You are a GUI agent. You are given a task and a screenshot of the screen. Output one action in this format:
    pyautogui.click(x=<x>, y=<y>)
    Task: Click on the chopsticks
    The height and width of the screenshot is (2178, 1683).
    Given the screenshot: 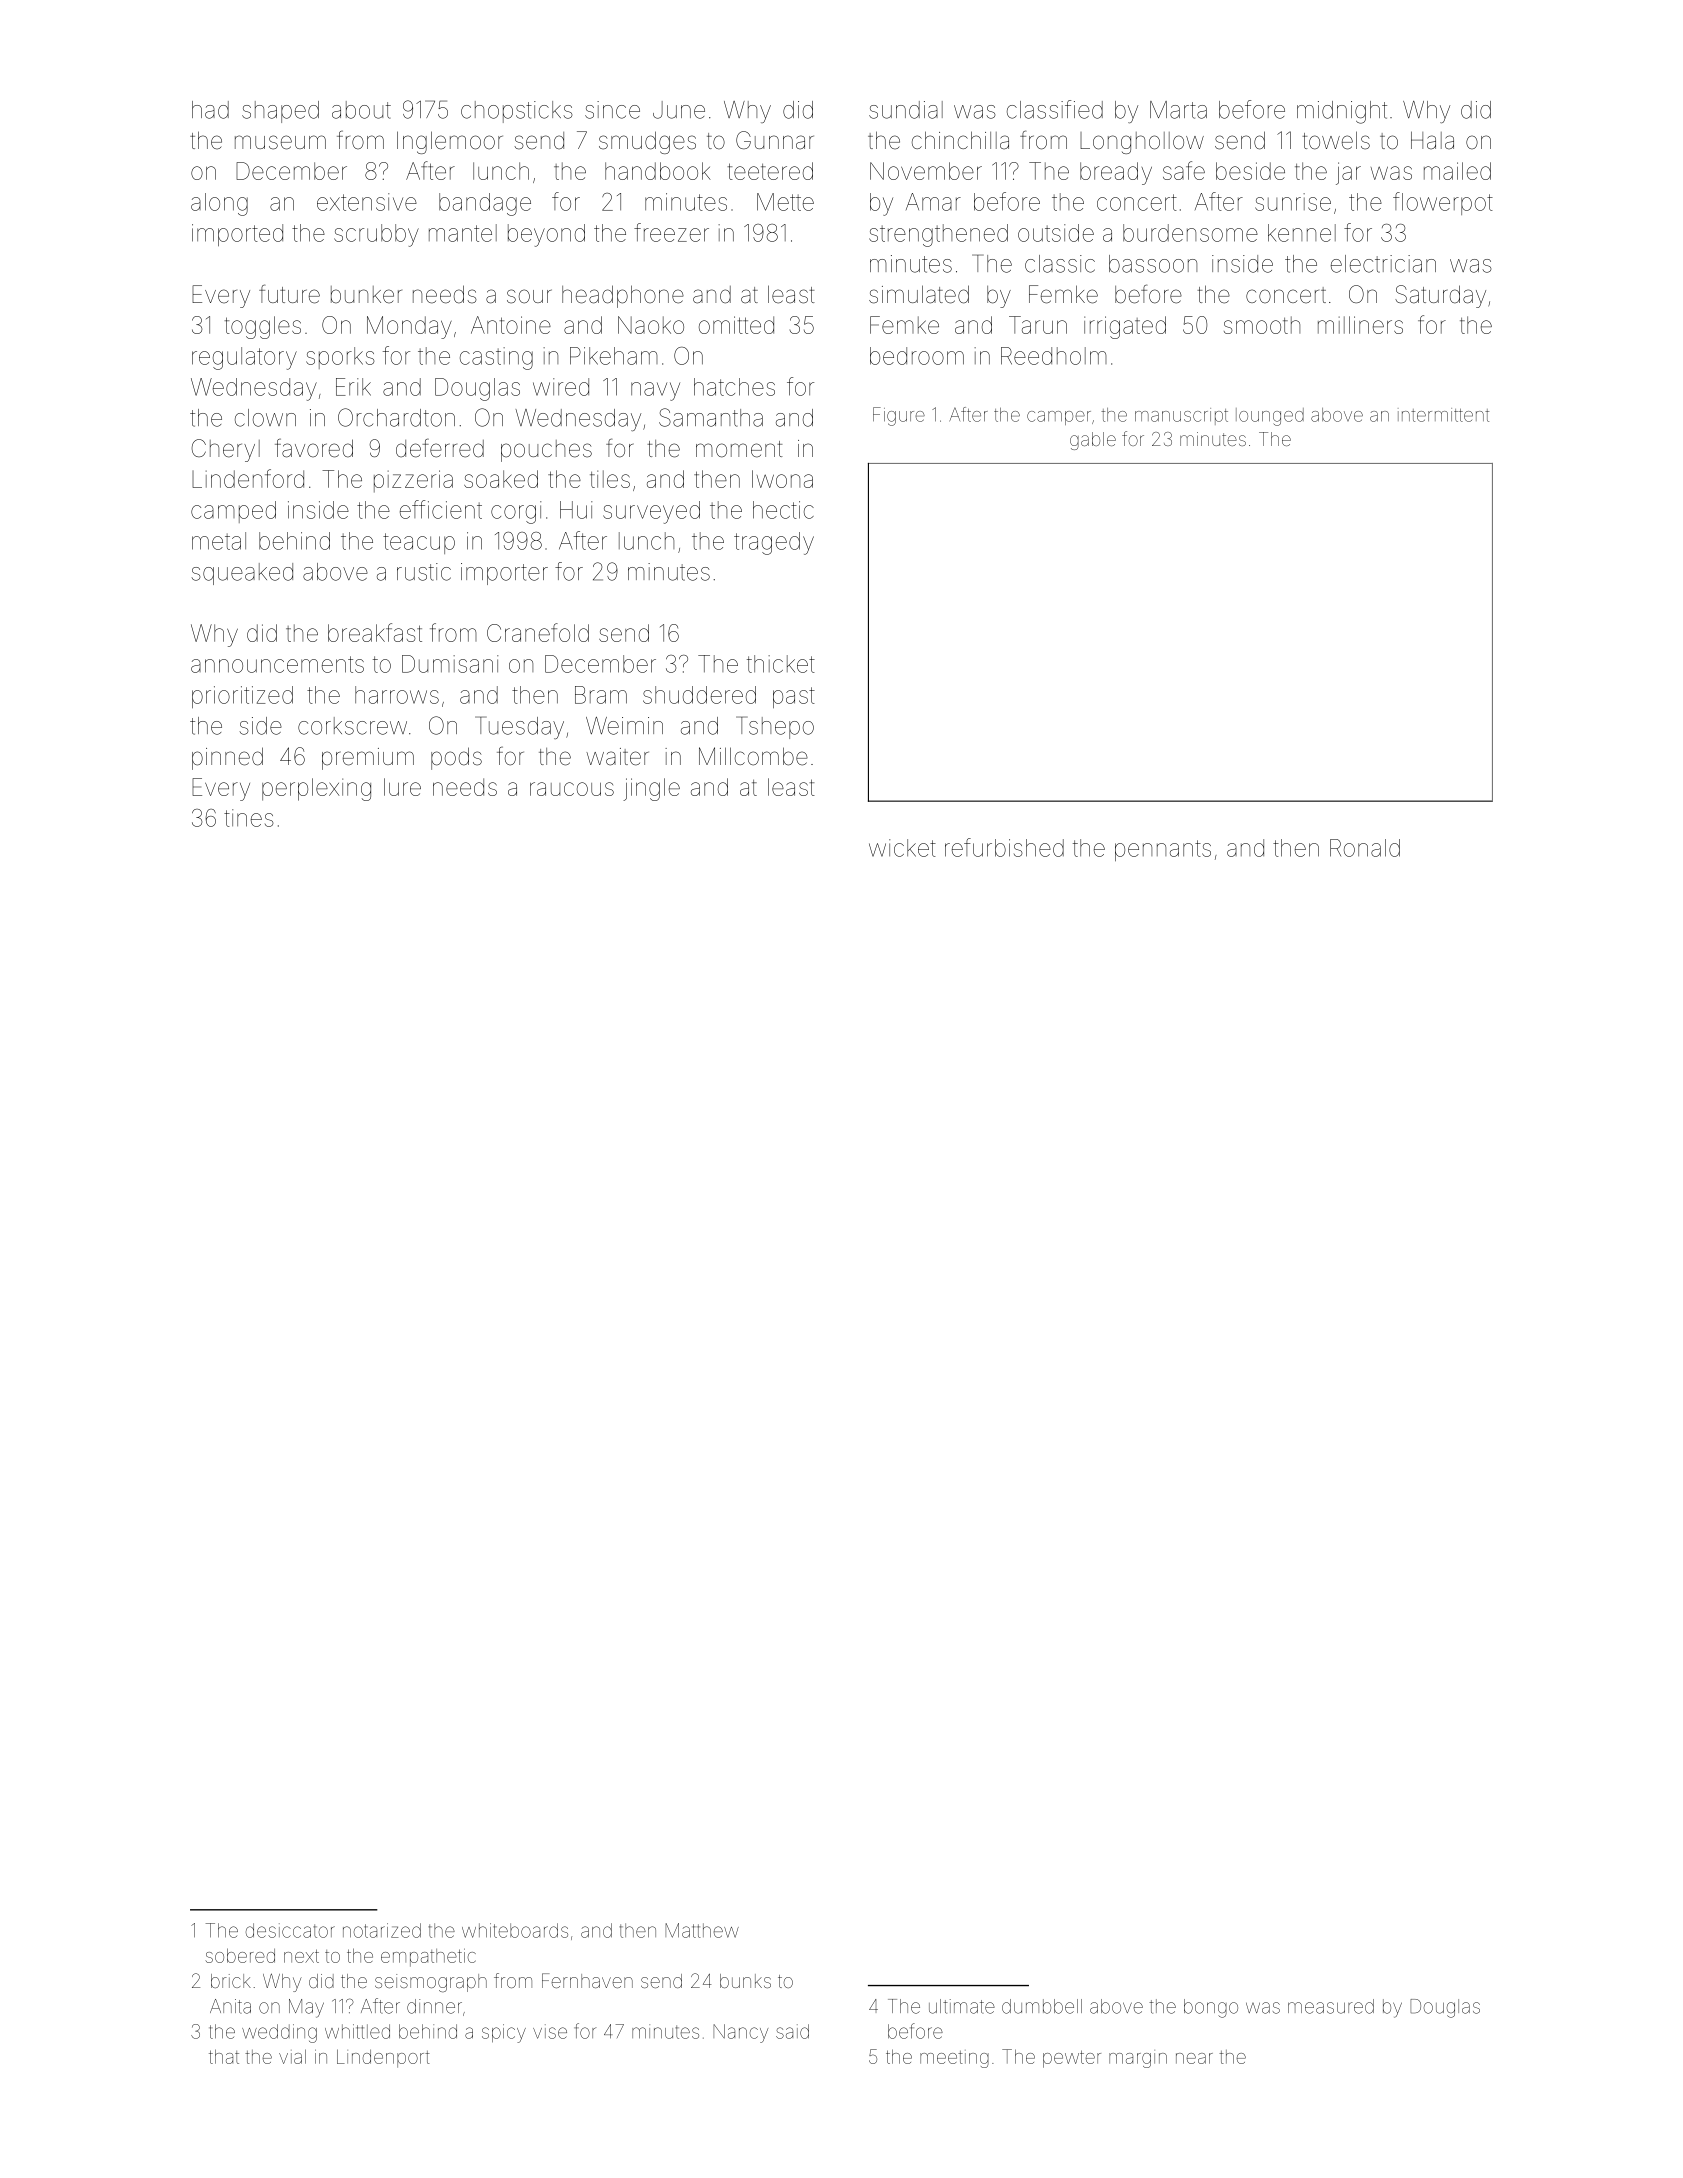 What is the action you would take?
    pyautogui.click(x=517, y=112)
